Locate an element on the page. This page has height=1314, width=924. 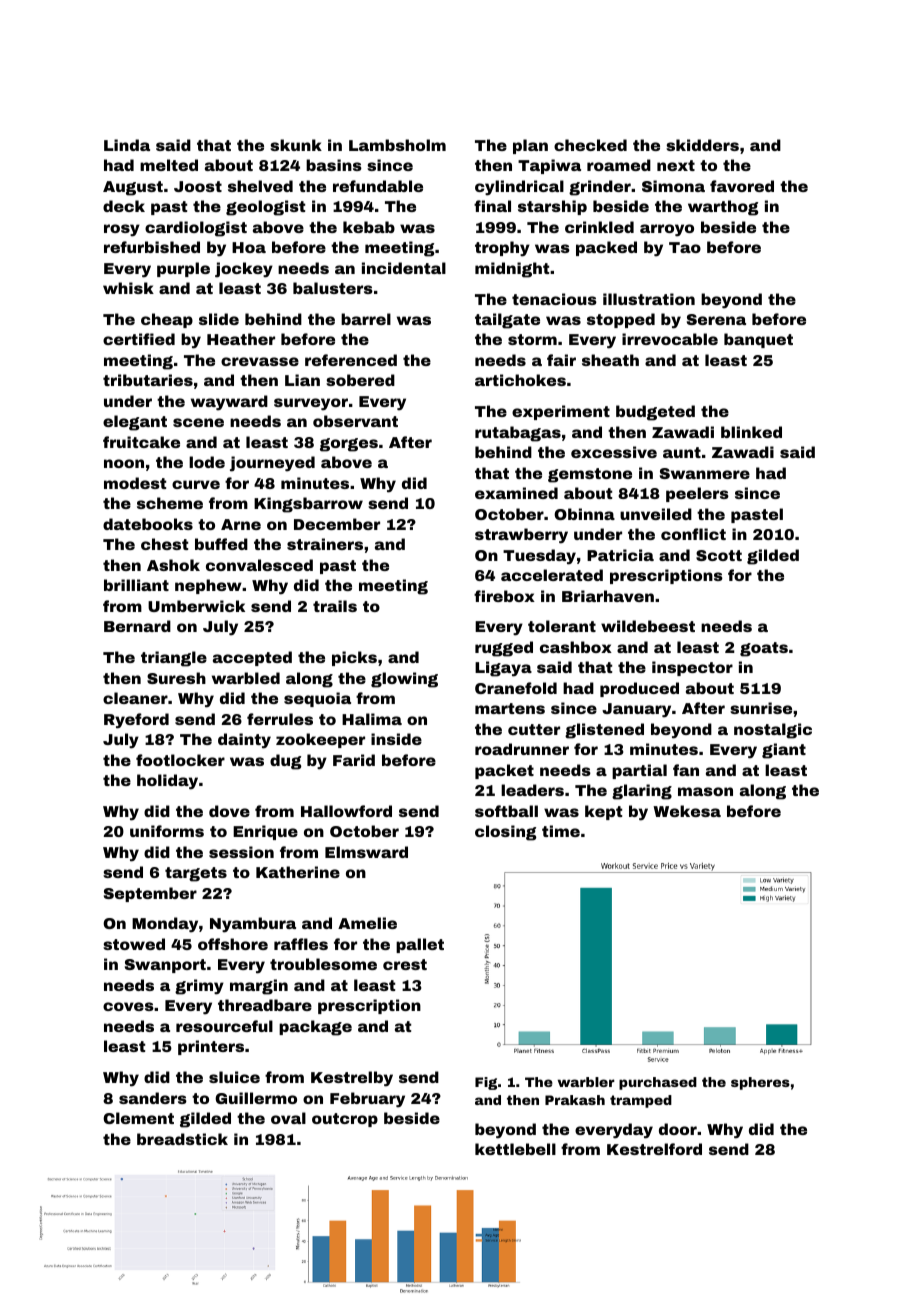
kettlebell is located at coordinates (515, 1149).
